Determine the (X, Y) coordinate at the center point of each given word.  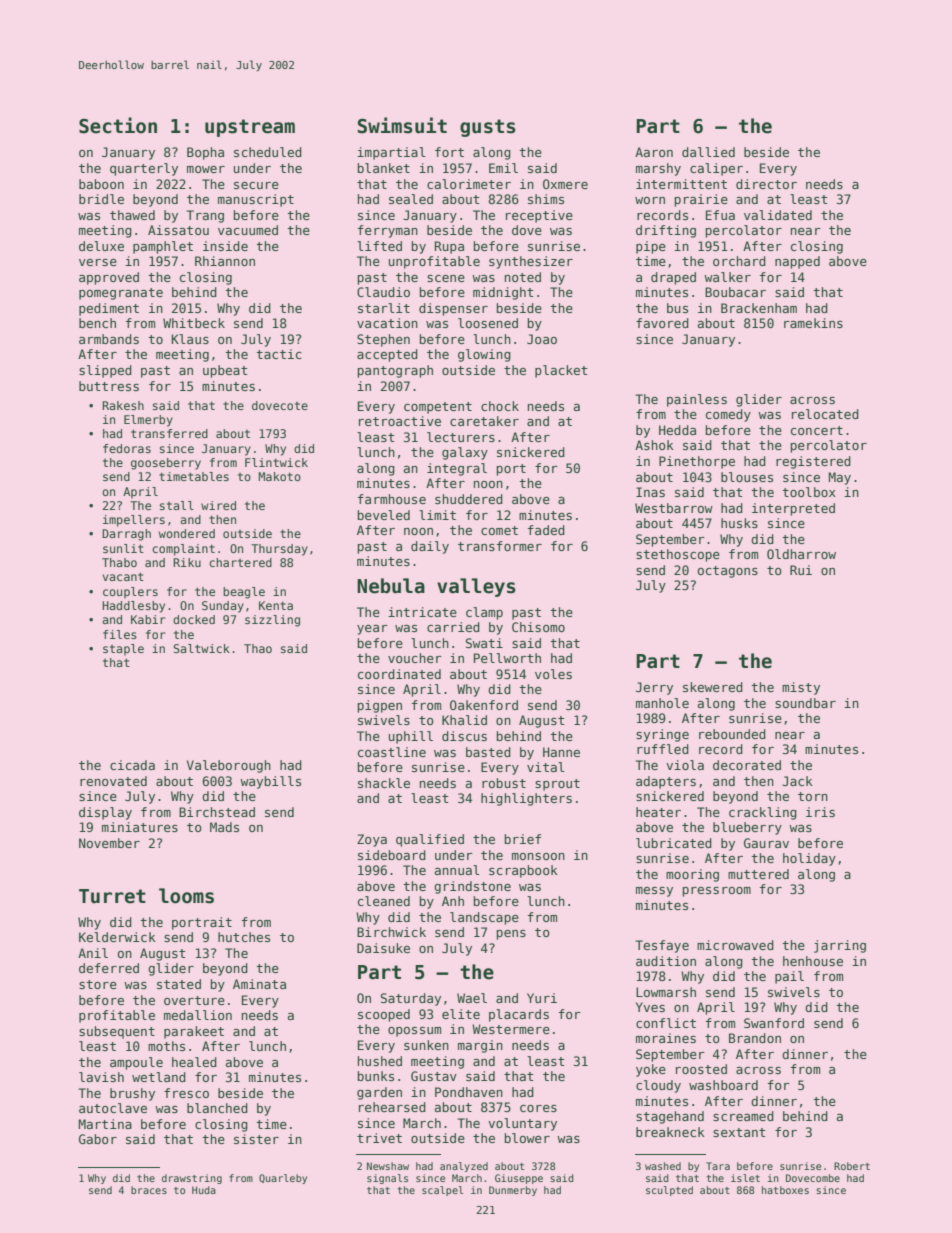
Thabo (119, 562)
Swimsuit (402, 125)
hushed (380, 1061)
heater (658, 812)
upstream (250, 128)
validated (778, 215)
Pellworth (507, 658)
